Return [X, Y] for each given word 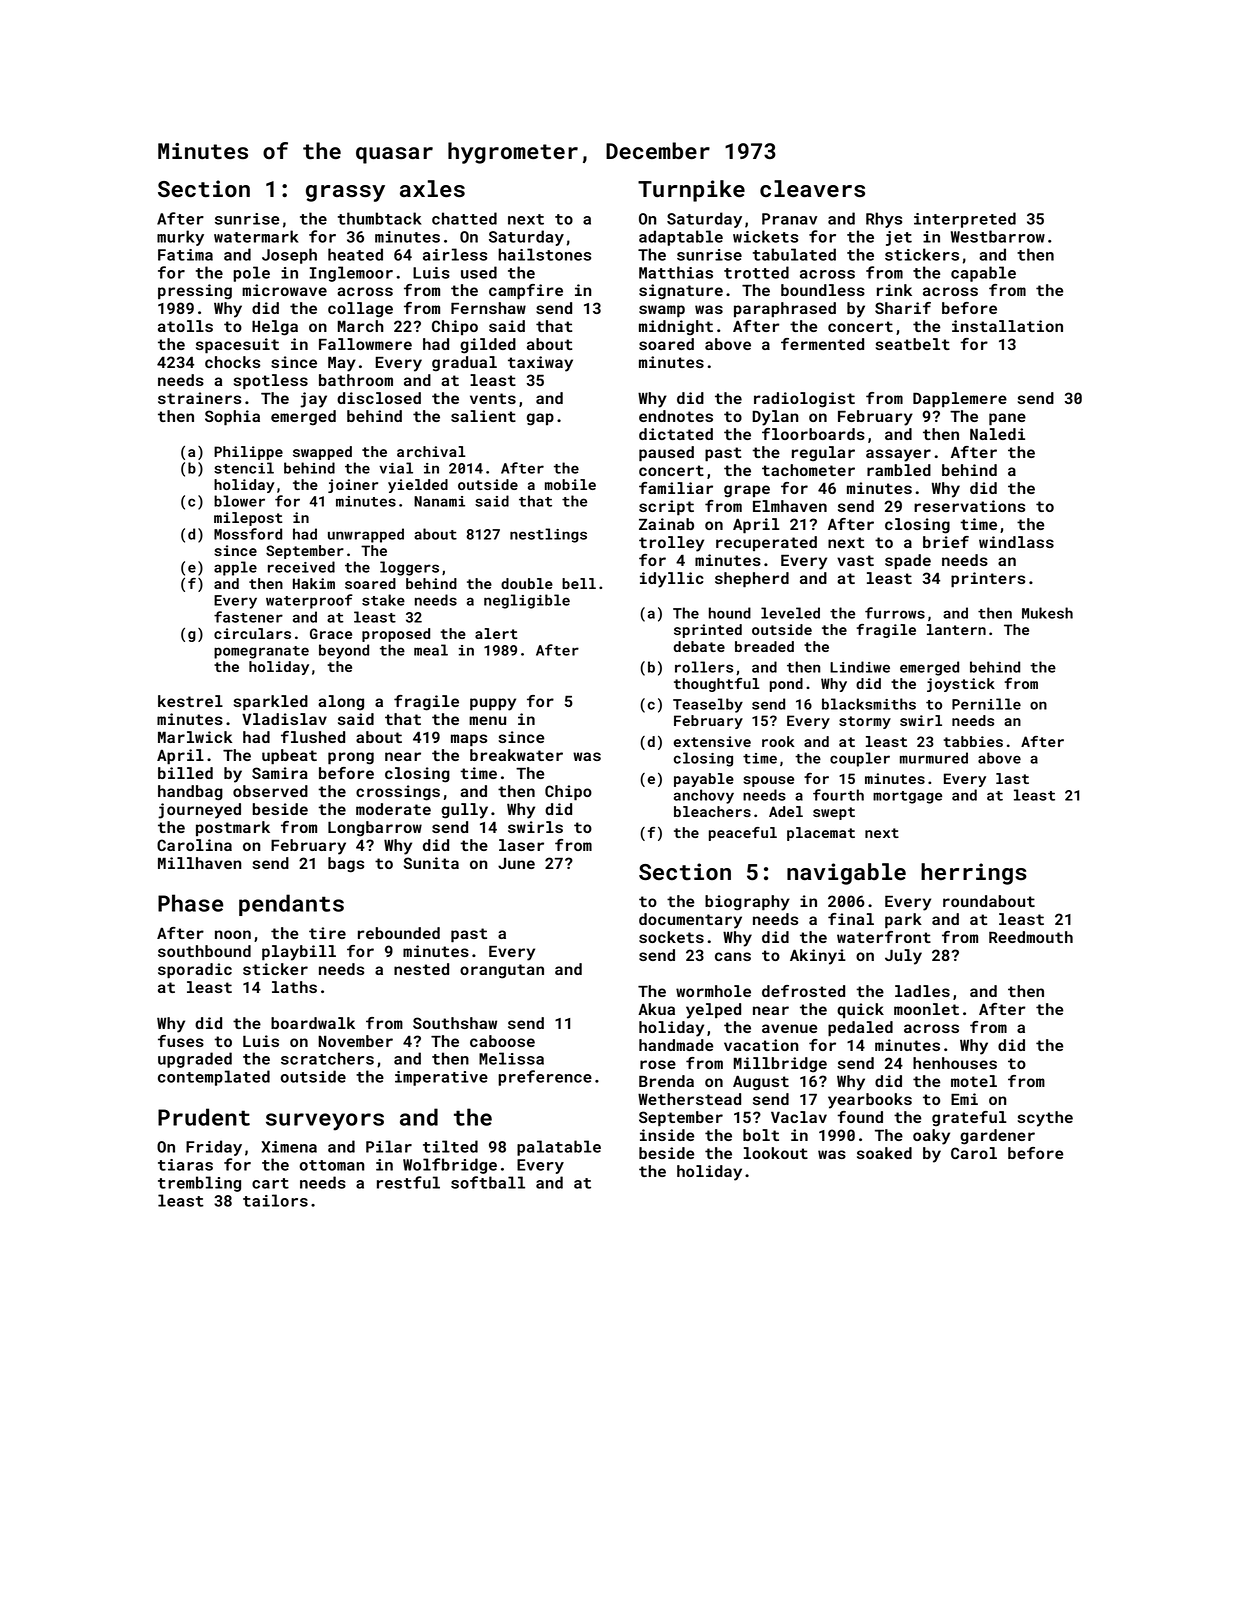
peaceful [743, 834]
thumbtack [380, 218]
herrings [974, 874]
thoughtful [717, 685]
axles [432, 189]
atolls [185, 326]
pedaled [860, 1029]
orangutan [502, 971]
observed [270, 791]
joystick [961, 685]
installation [1007, 326]
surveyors [325, 1122]
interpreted [965, 220]
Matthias [676, 272]
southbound [204, 951]
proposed [396, 635]
